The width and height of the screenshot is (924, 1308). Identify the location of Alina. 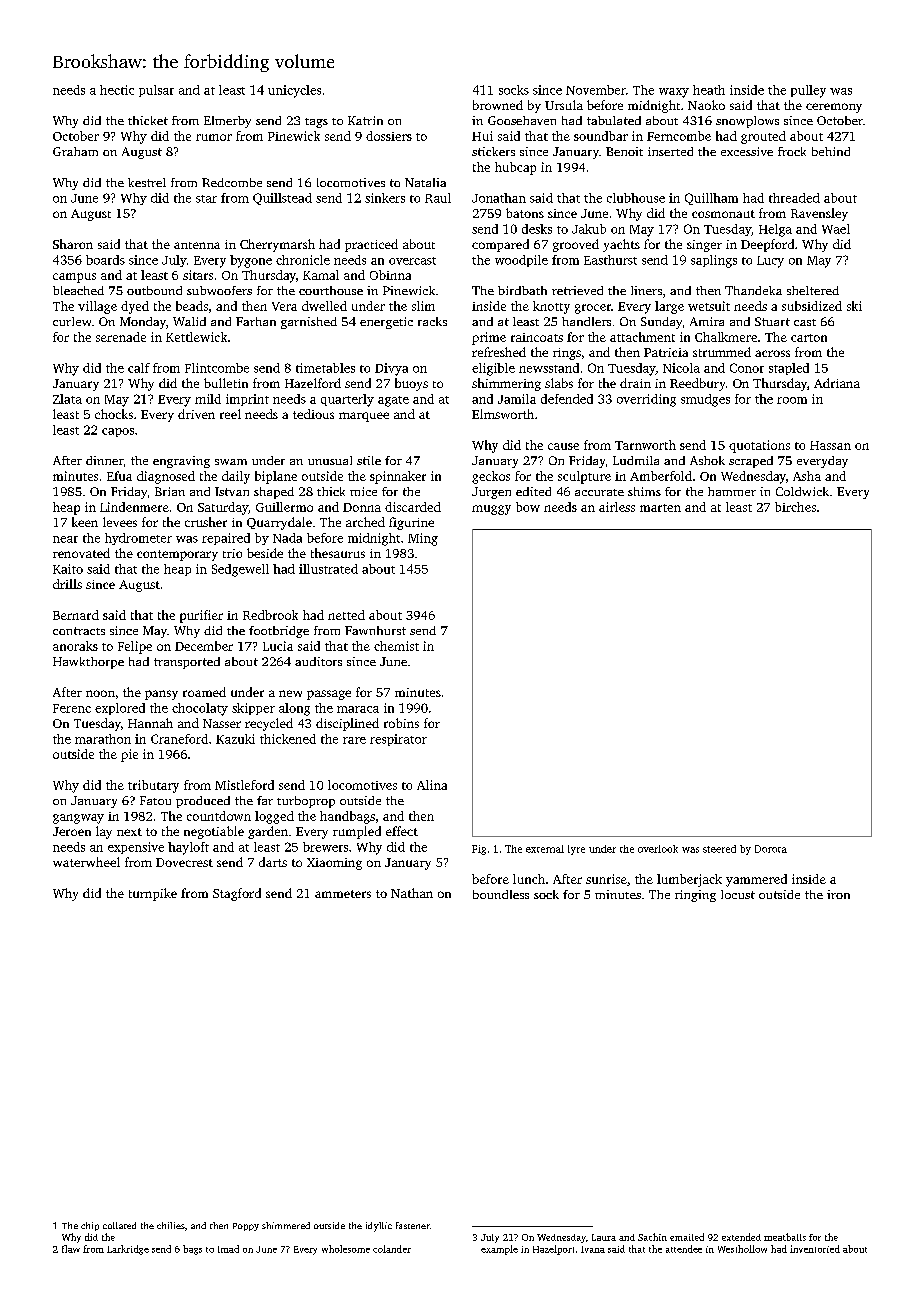
(432, 785).
